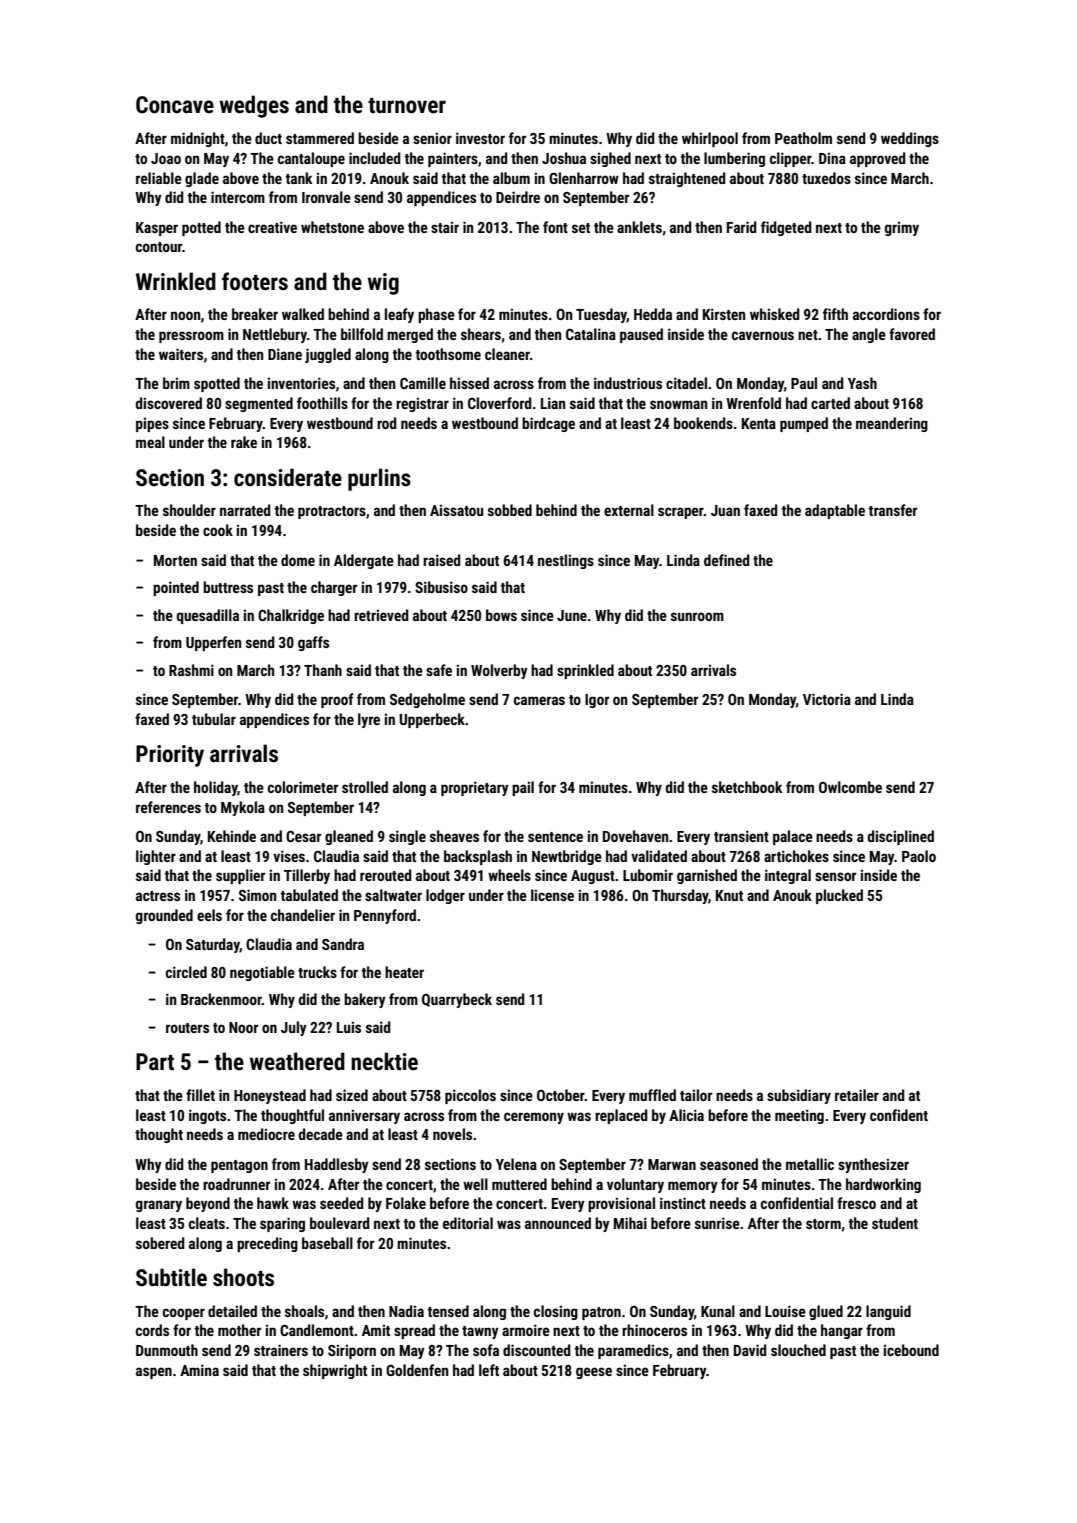 The height and width of the screenshot is (1523, 1077). Describe the element at coordinates (480, 138) in the screenshot. I see `investor` at that location.
